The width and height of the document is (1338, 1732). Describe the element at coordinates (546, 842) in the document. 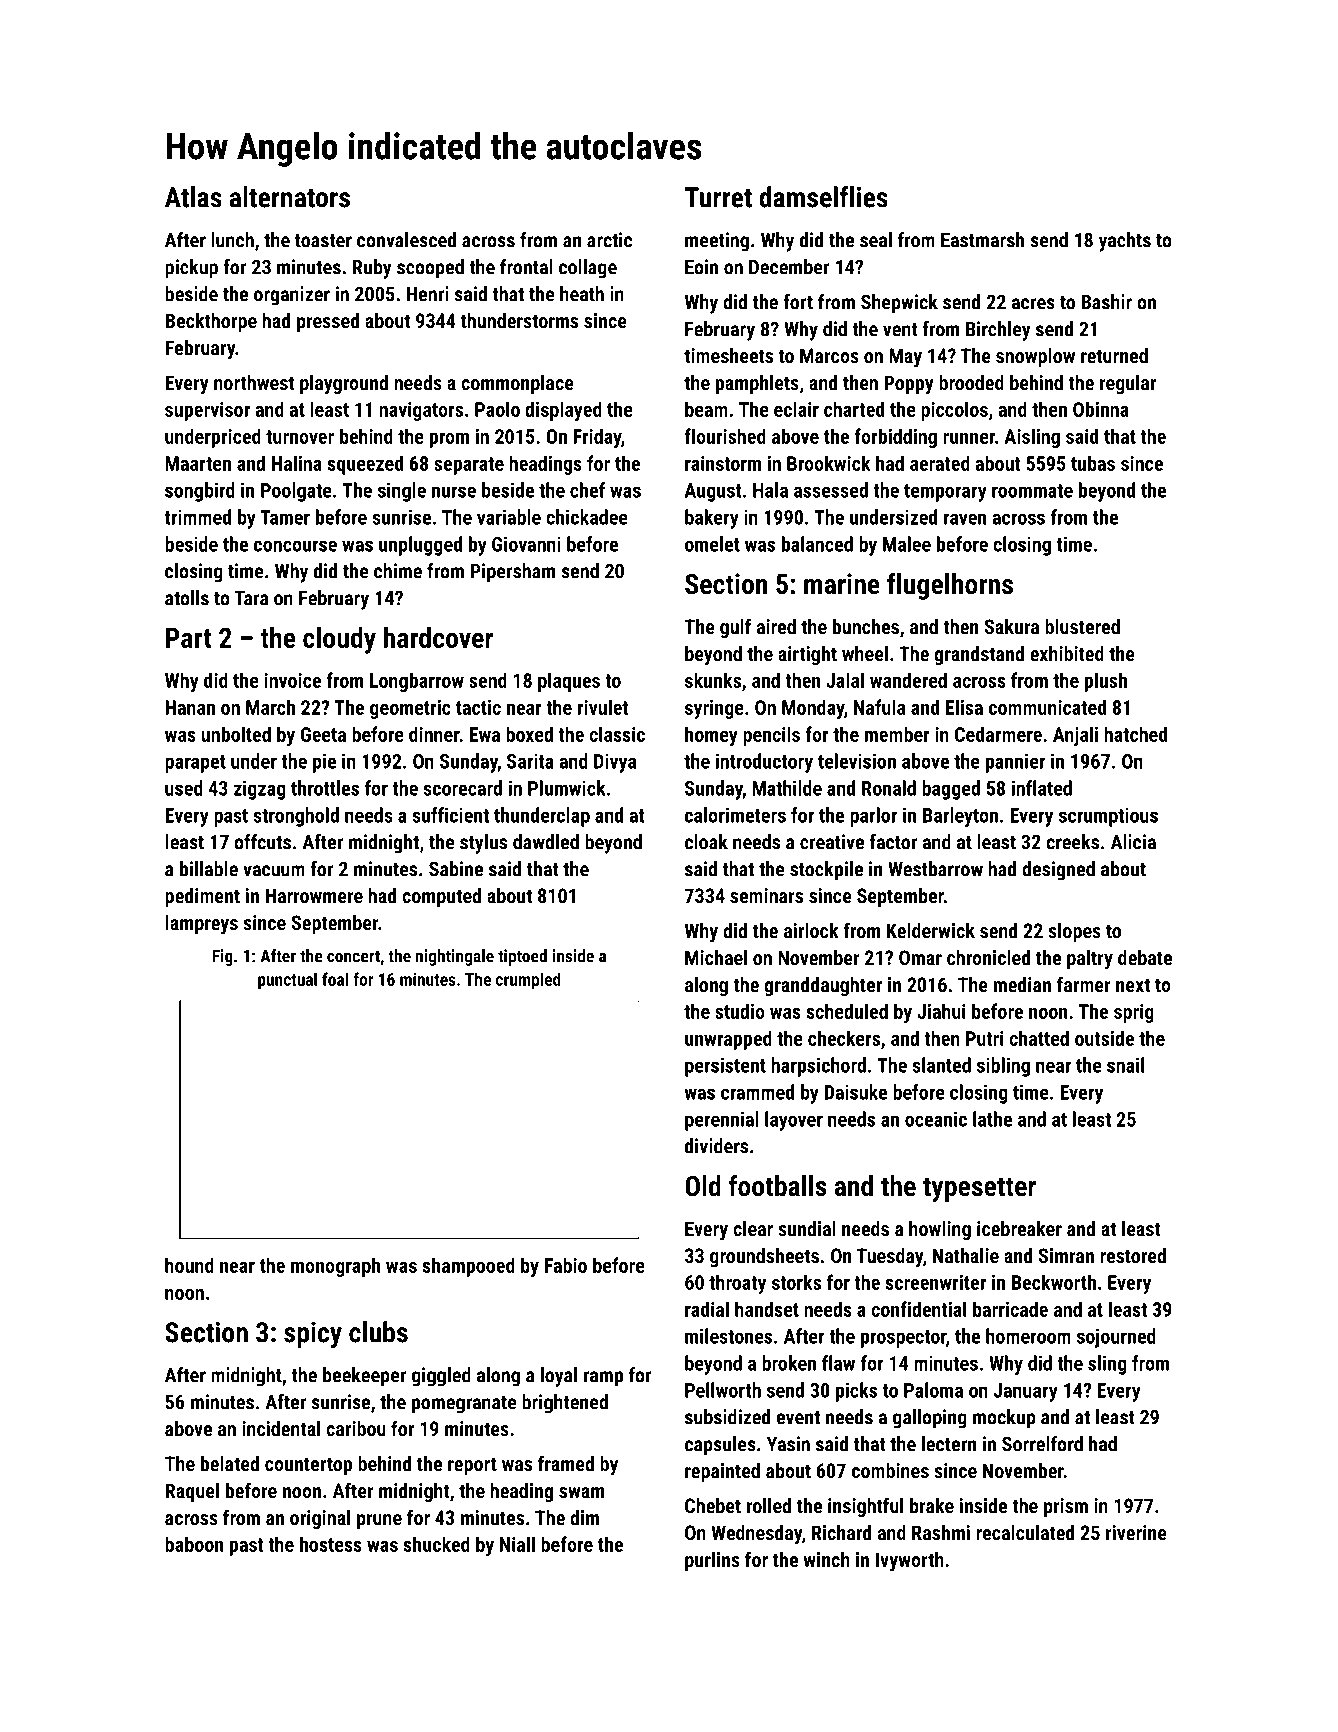

I see `dawdled` at that location.
